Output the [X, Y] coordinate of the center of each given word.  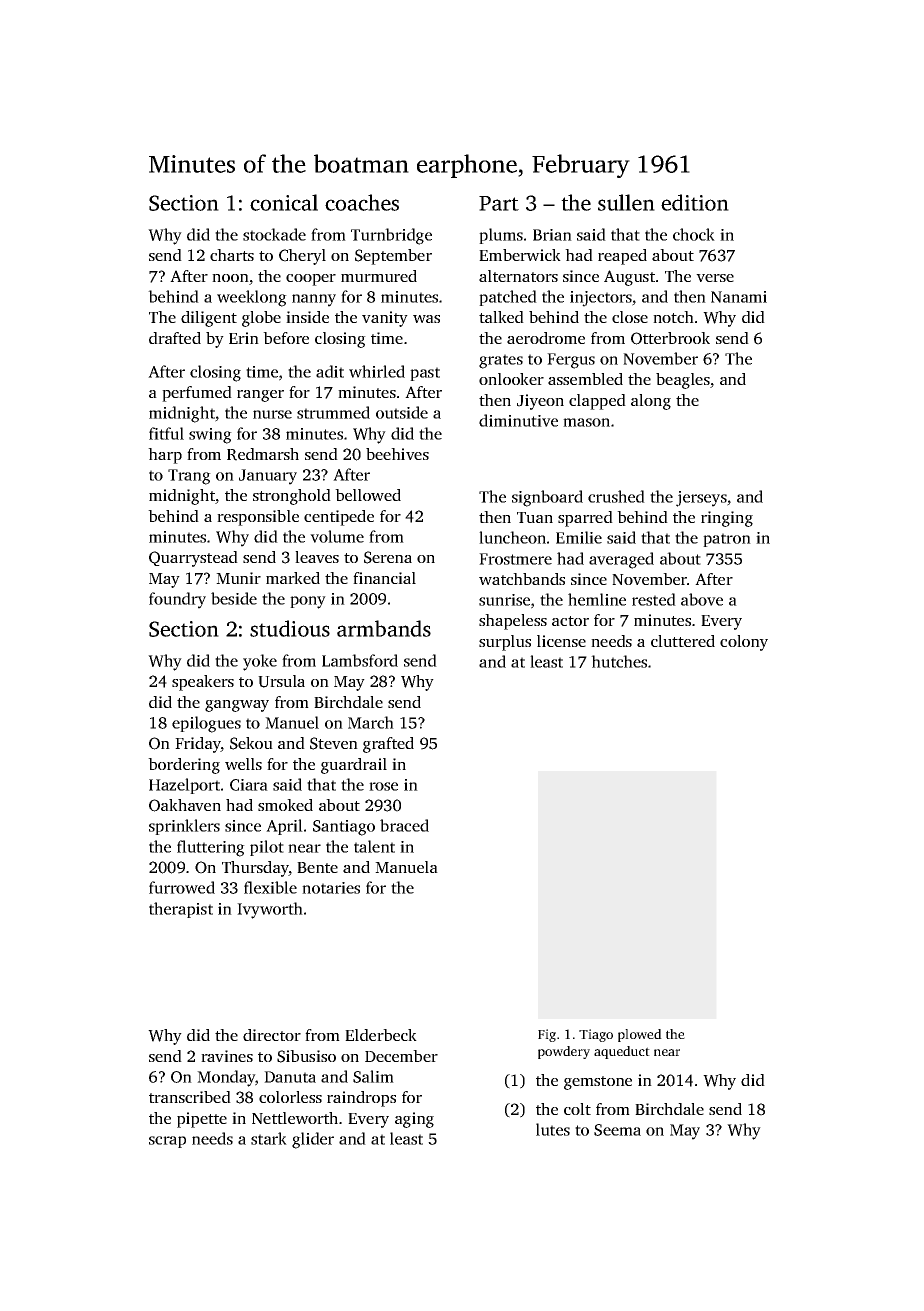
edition [695, 202]
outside [402, 412]
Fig [547, 1035]
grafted [388, 745]
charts [232, 255]
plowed [640, 1035]
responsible [258, 518]
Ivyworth [270, 910]
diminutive [518, 420]
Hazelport [184, 786]
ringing [727, 519]
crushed [616, 496]
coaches [362, 202]
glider [313, 1140]
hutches [619, 661]
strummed [333, 412]
